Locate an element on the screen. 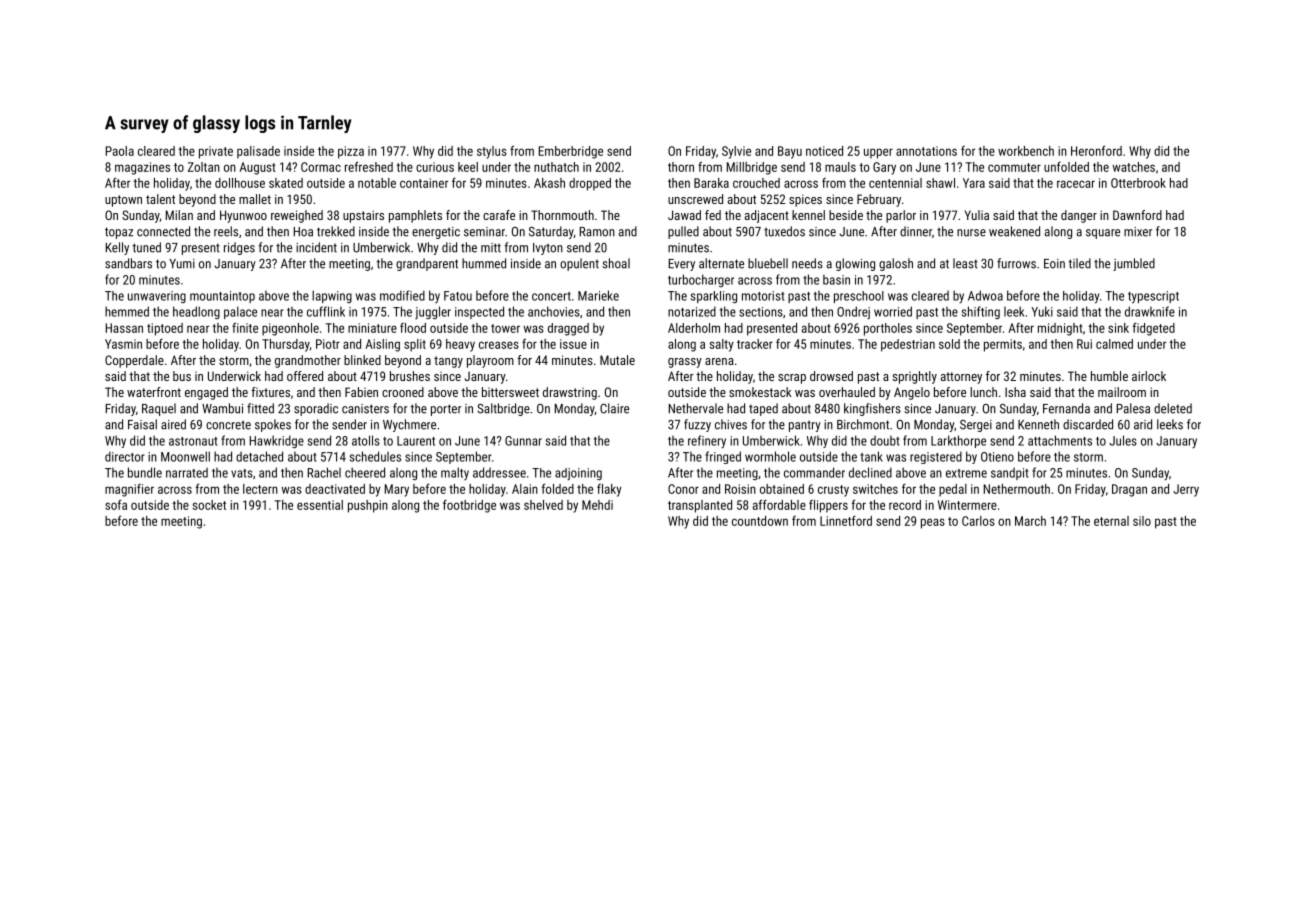  socket is located at coordinates (209, 505).
